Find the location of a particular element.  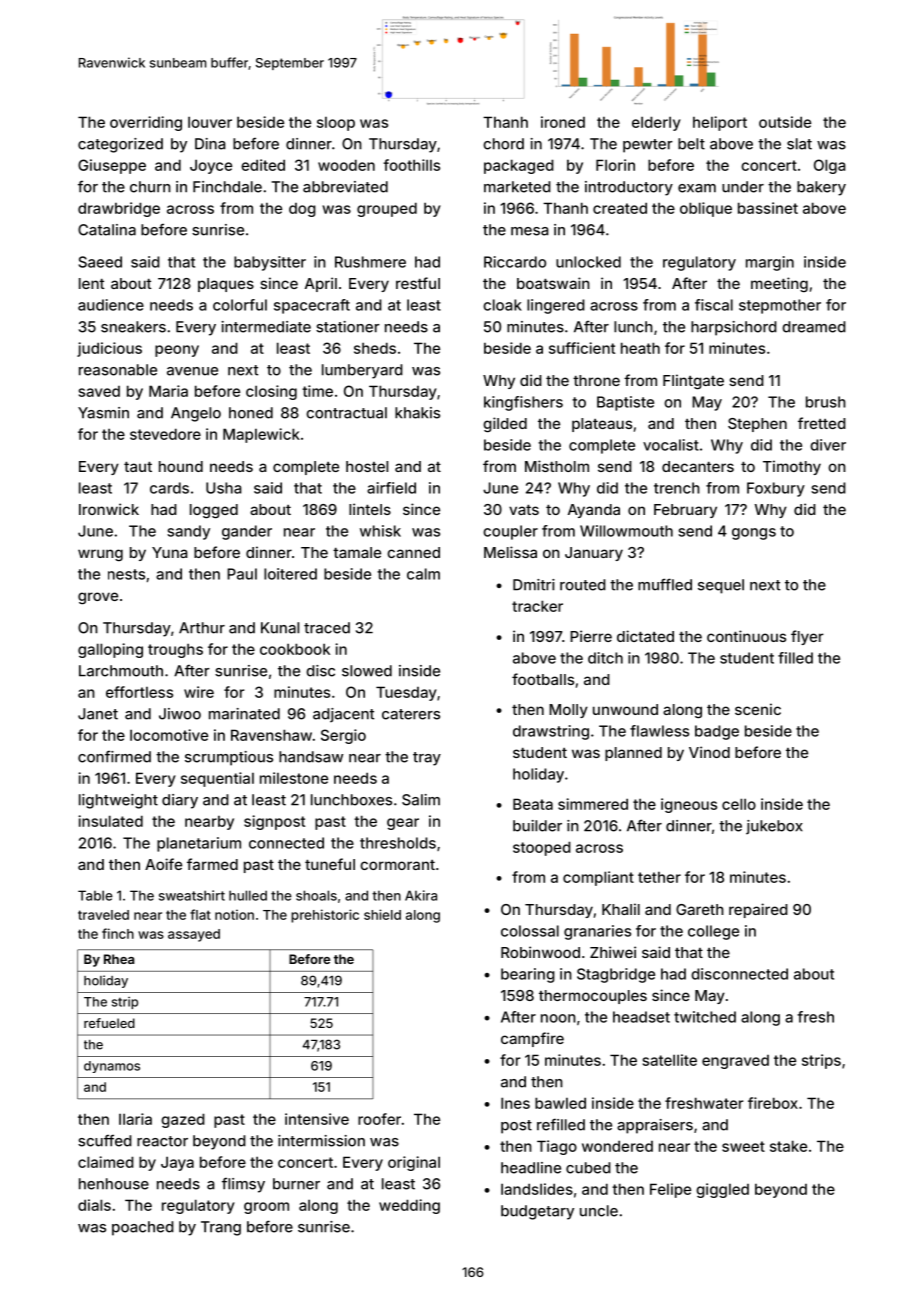

cormorant is located at coordinates (397, 865).
